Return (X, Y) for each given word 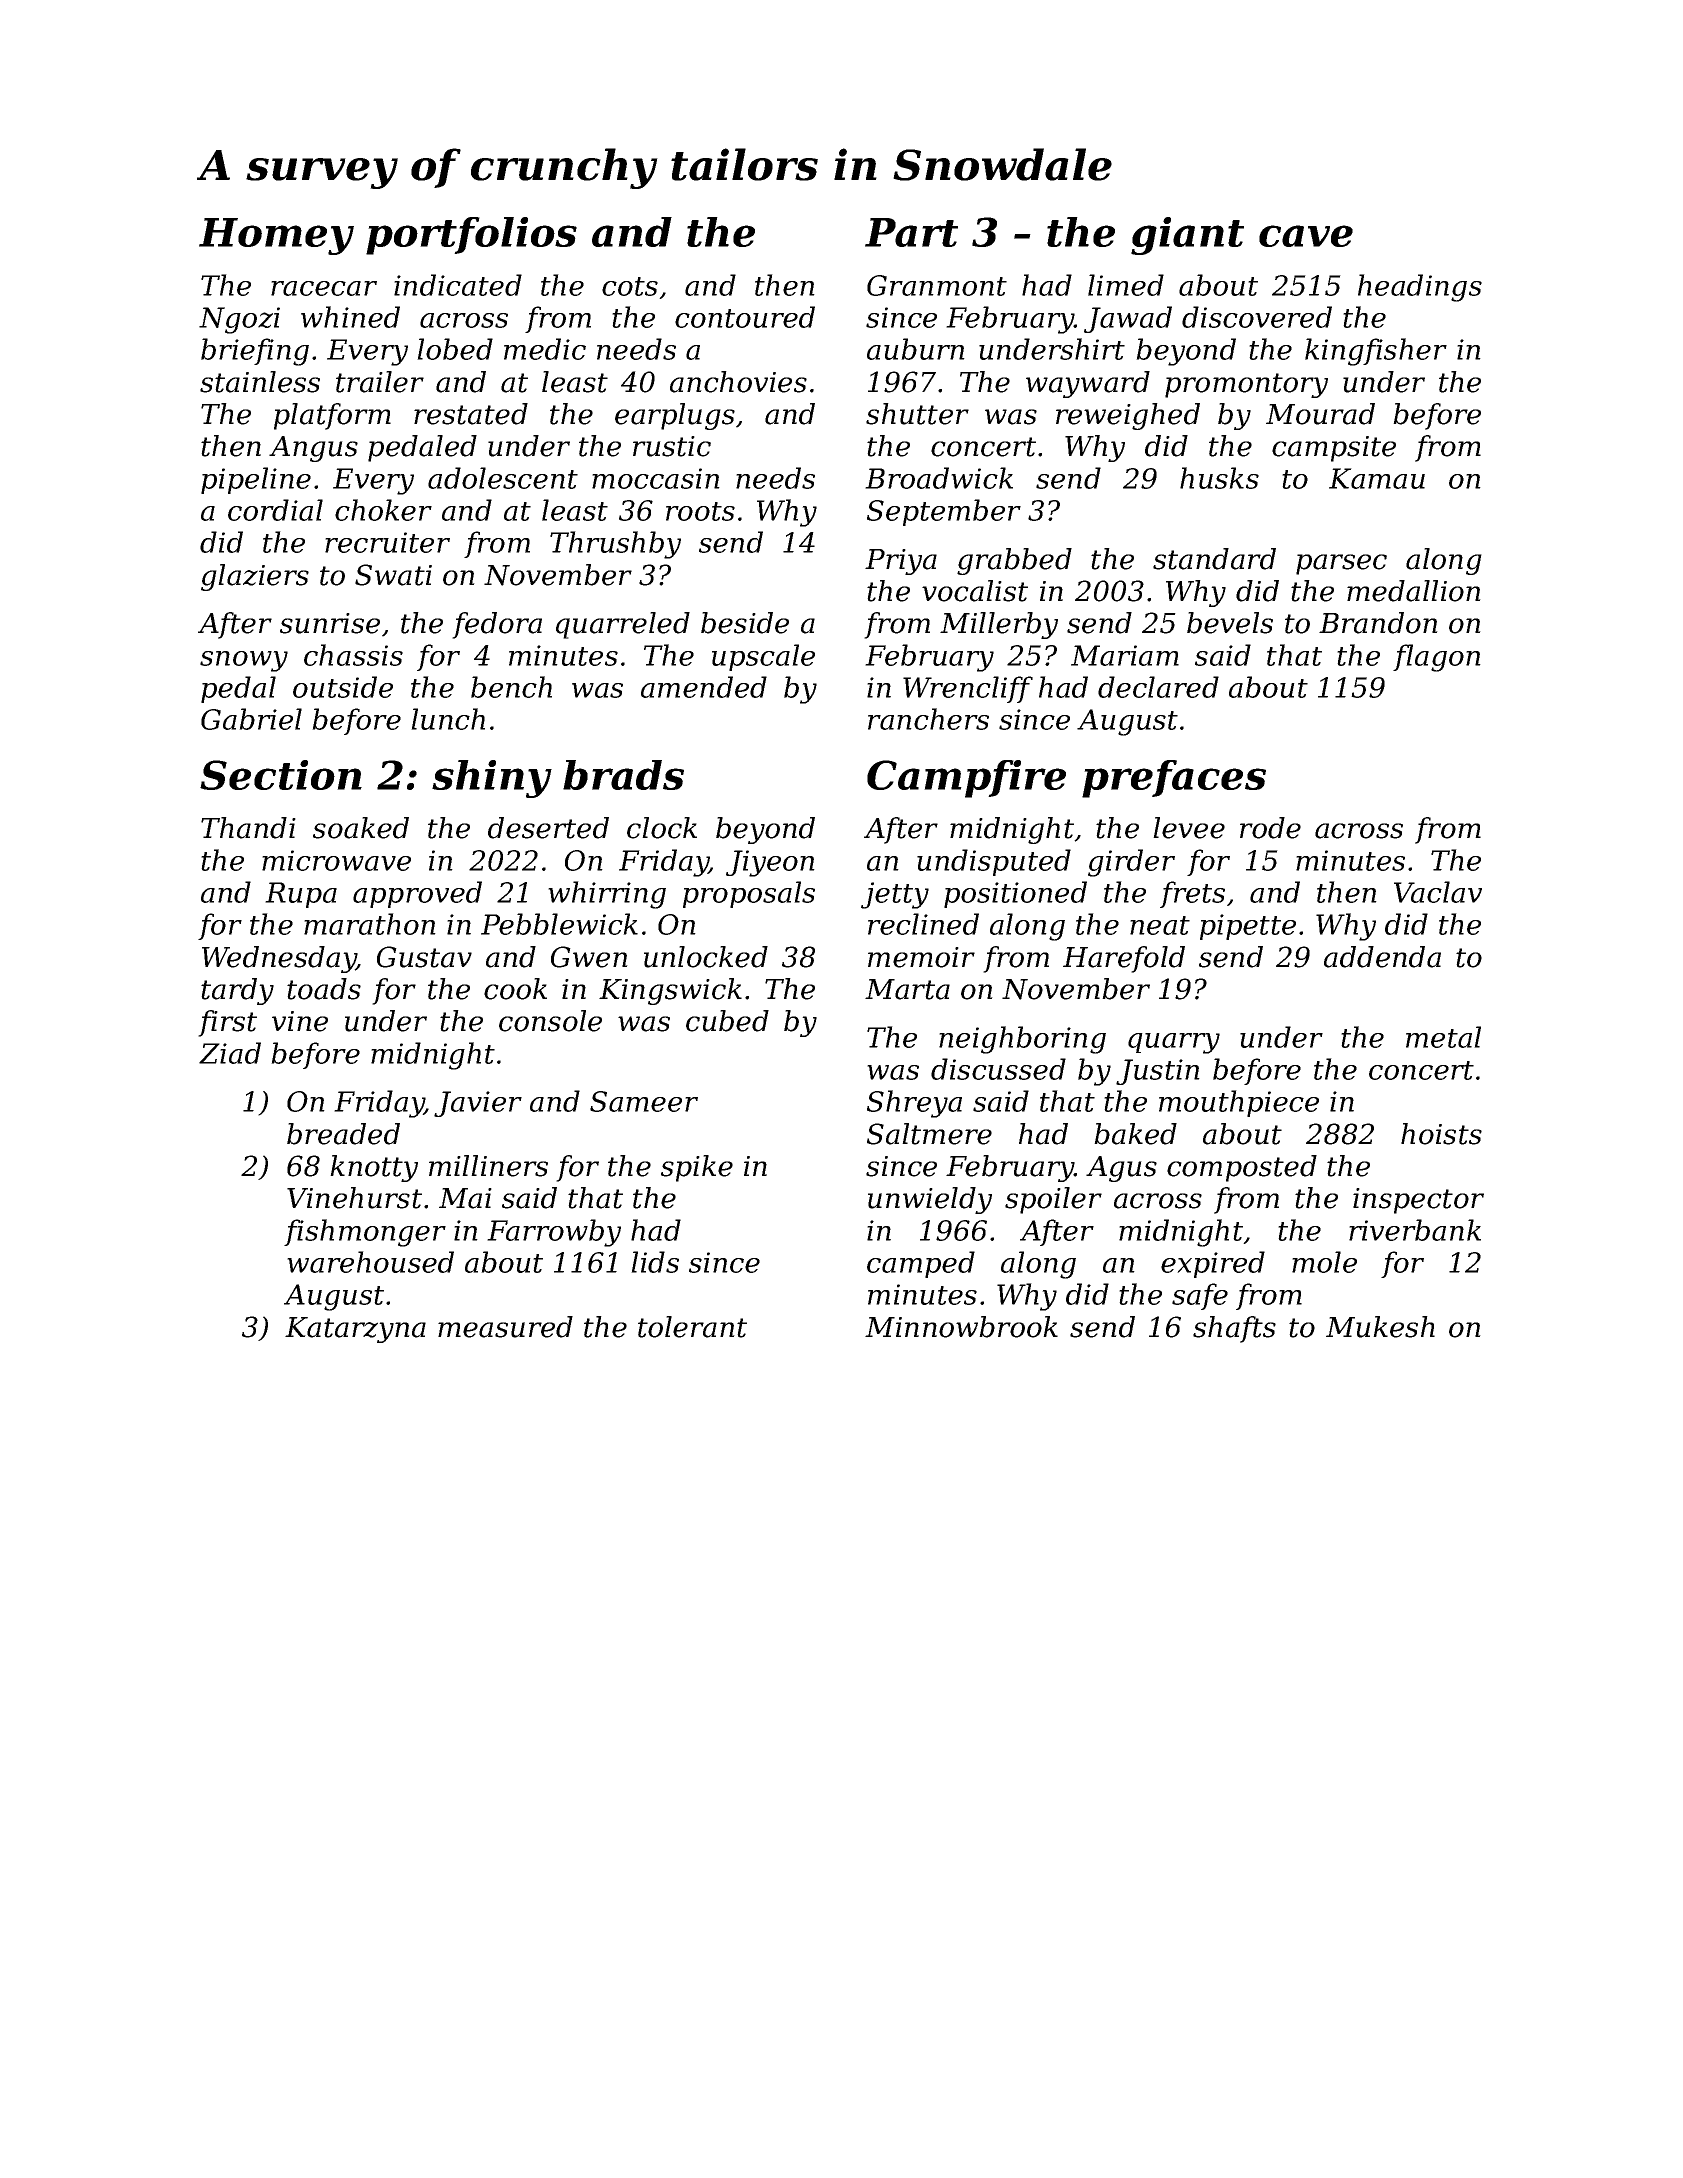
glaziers (255, 577)
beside (745, 623)
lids (655, 1262)
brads (623, 775)
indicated (458, 285)
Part (911, 232)
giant (1187, 236)
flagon (1437, 658)
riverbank (1415, 1230)
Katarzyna (355, 1330)
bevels (1230, 623)
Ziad (230, 1053)
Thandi (248, 828)
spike (697, 1168)
